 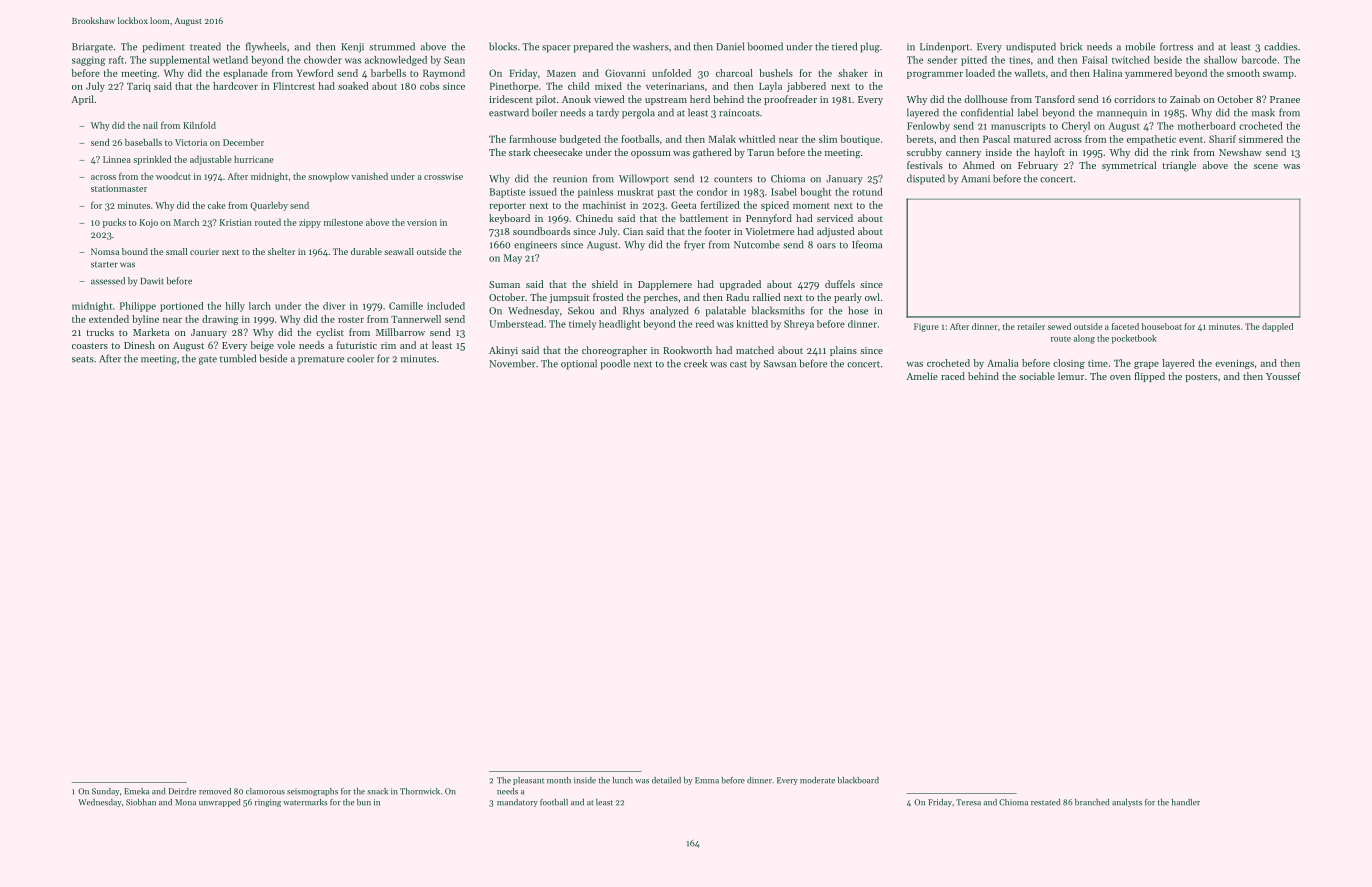 What do you see at coordinates (1186, 802) in the screenshot?
I see `handler` at bounding box center [1186, 802].
